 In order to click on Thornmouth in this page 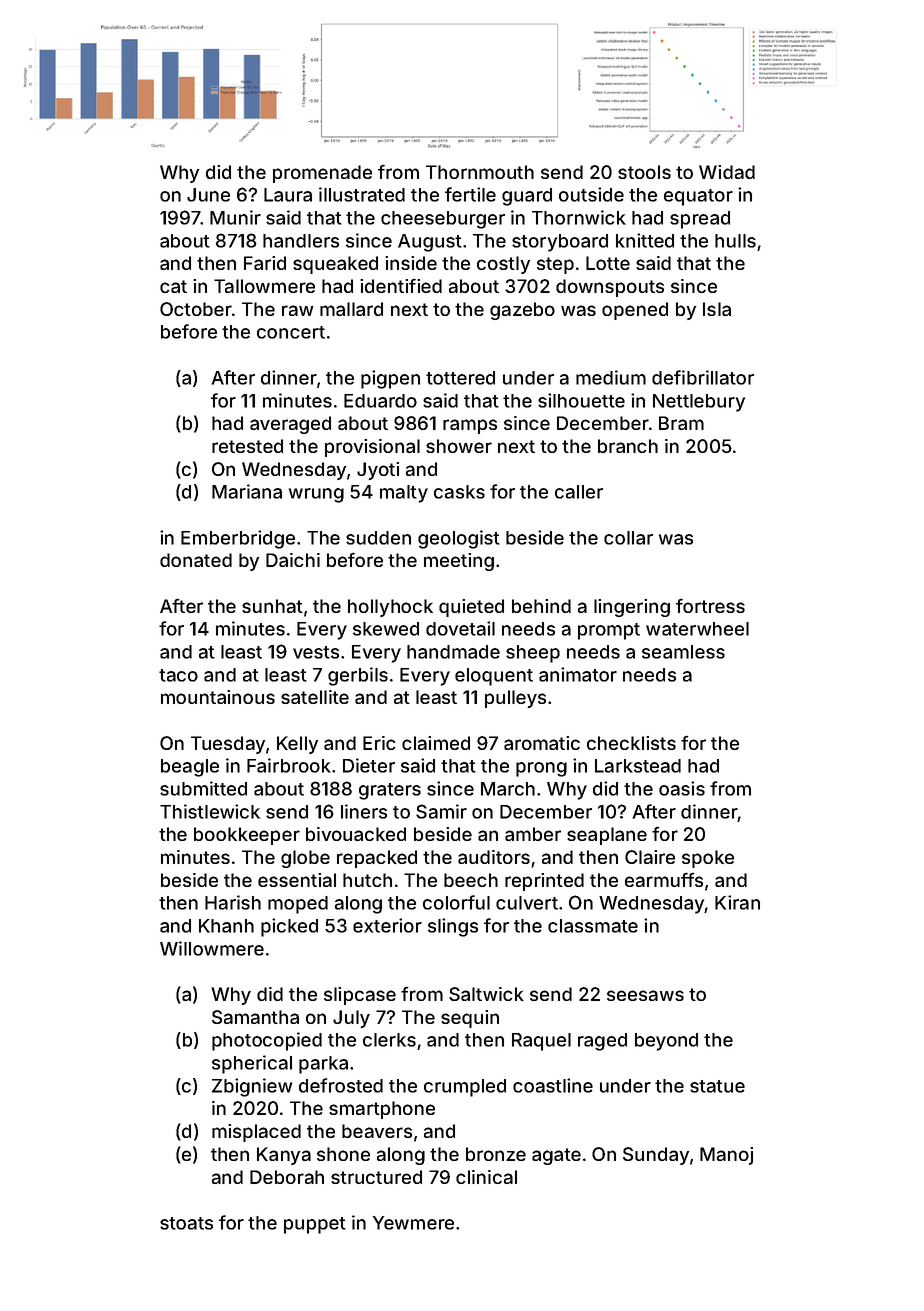, I will do `click(480, 172)`.
